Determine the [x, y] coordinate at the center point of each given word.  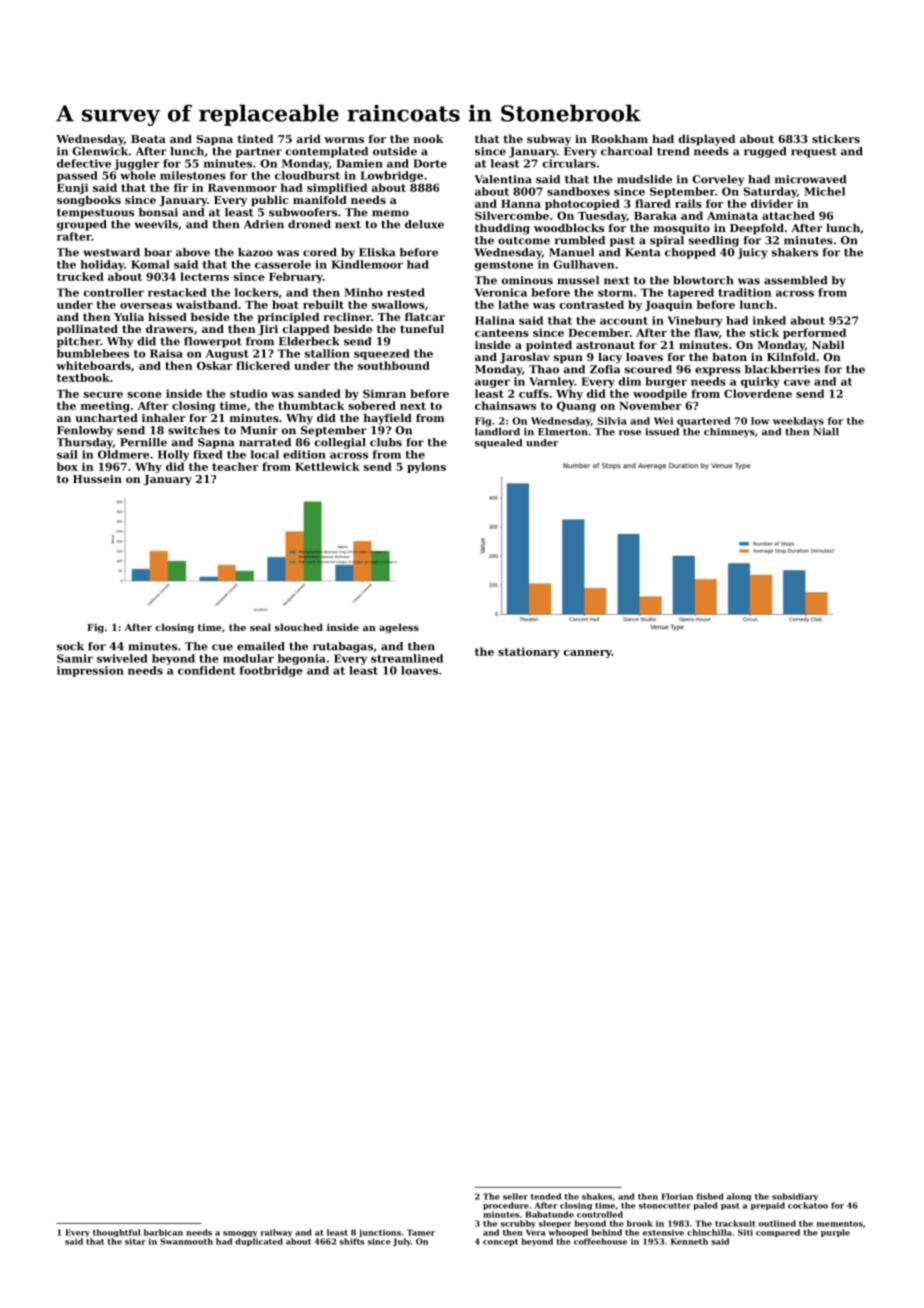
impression [90, 671]
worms [344, 140]
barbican [163, 1232]
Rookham [619, 138]
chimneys [729, 433]
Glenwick [100, 151]
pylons [426, 467]
